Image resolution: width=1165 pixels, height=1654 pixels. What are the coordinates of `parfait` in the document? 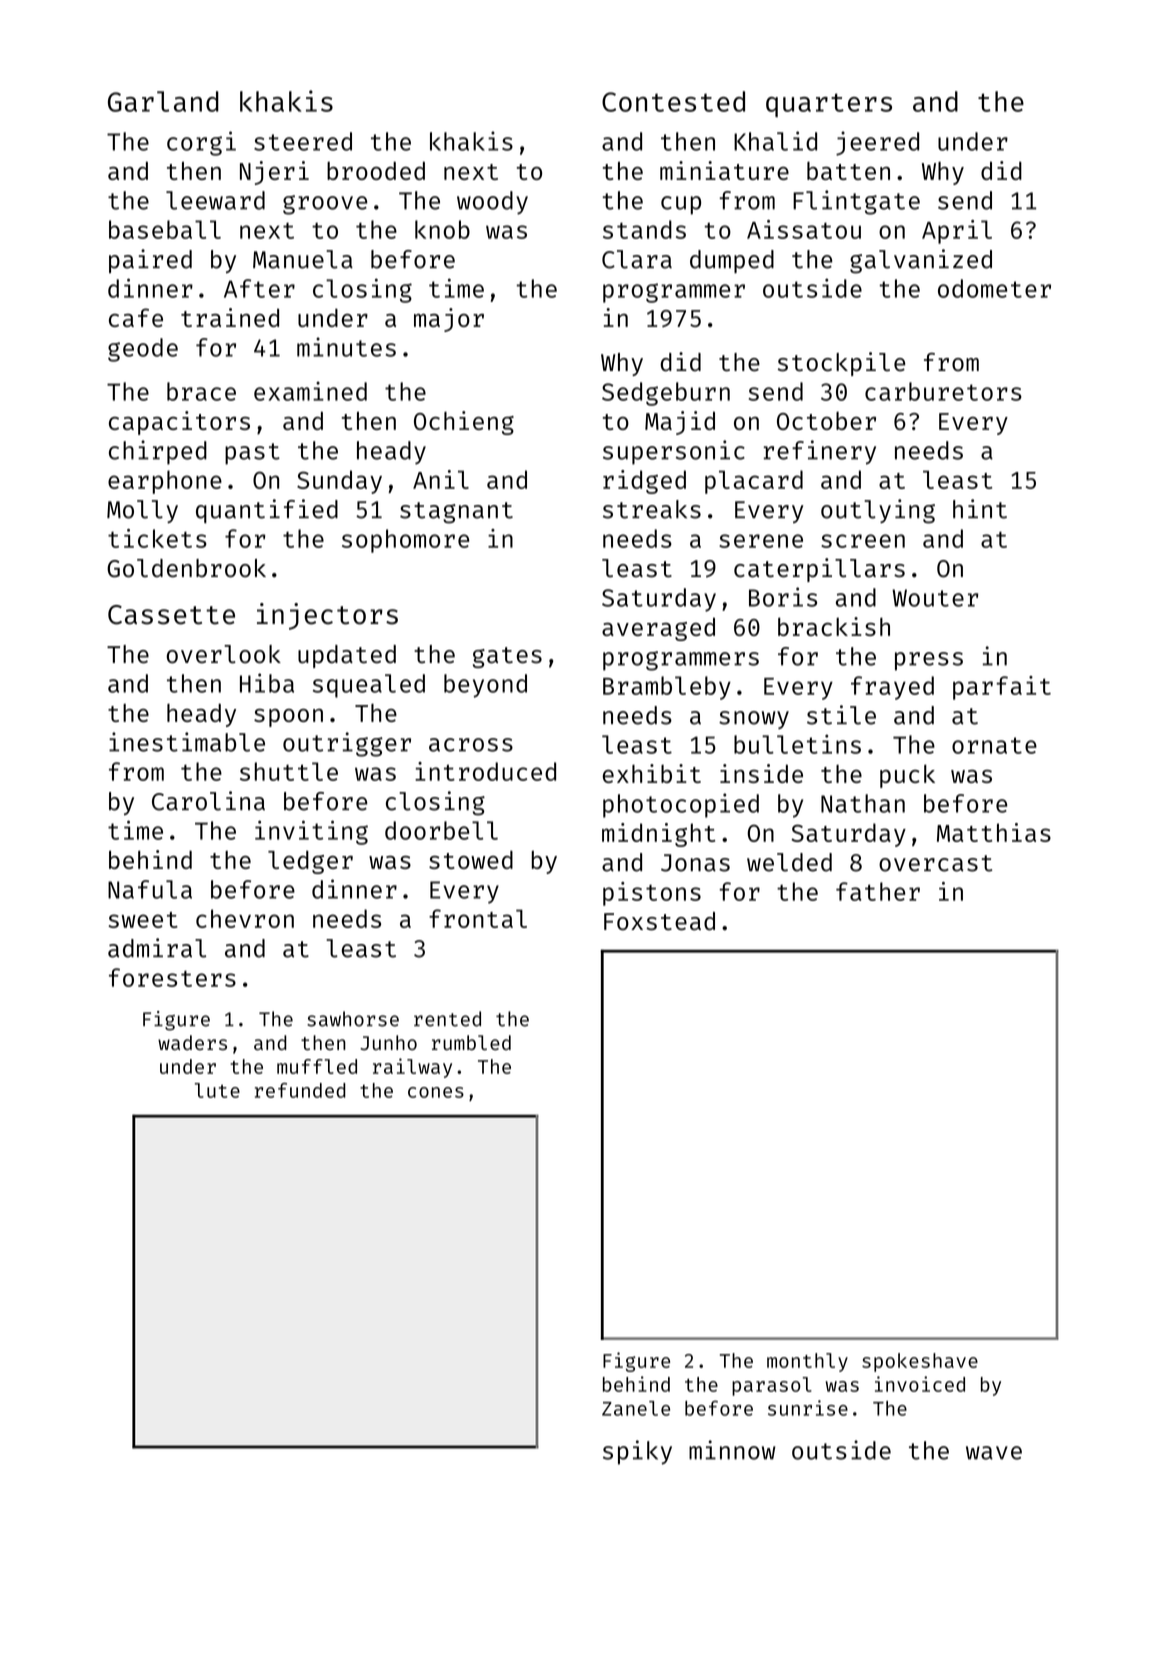 It's located at (1002, 688).
